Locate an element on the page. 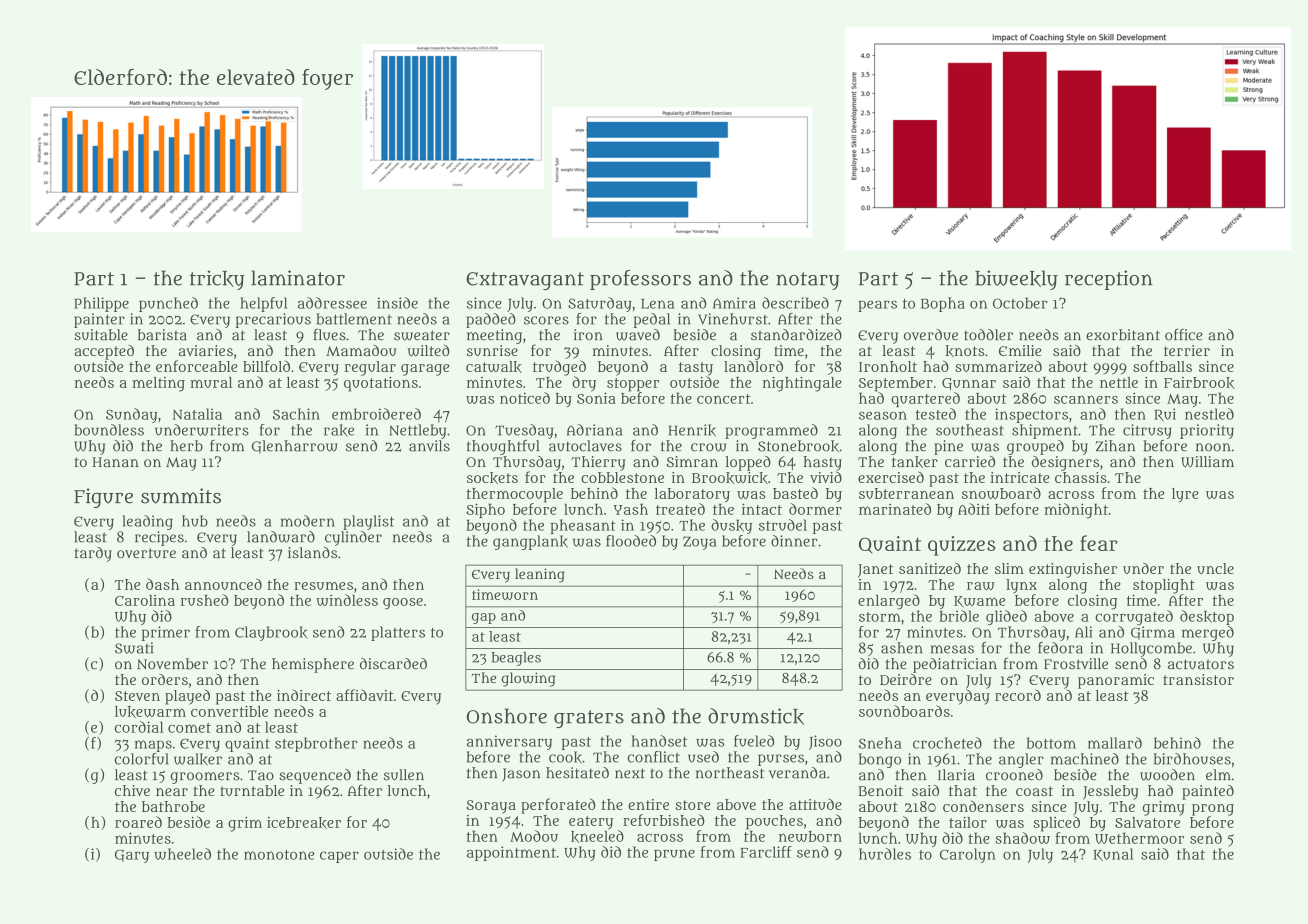 The width and height of the image is (1308, 924). tricky is located at coordinates (217, 280).
